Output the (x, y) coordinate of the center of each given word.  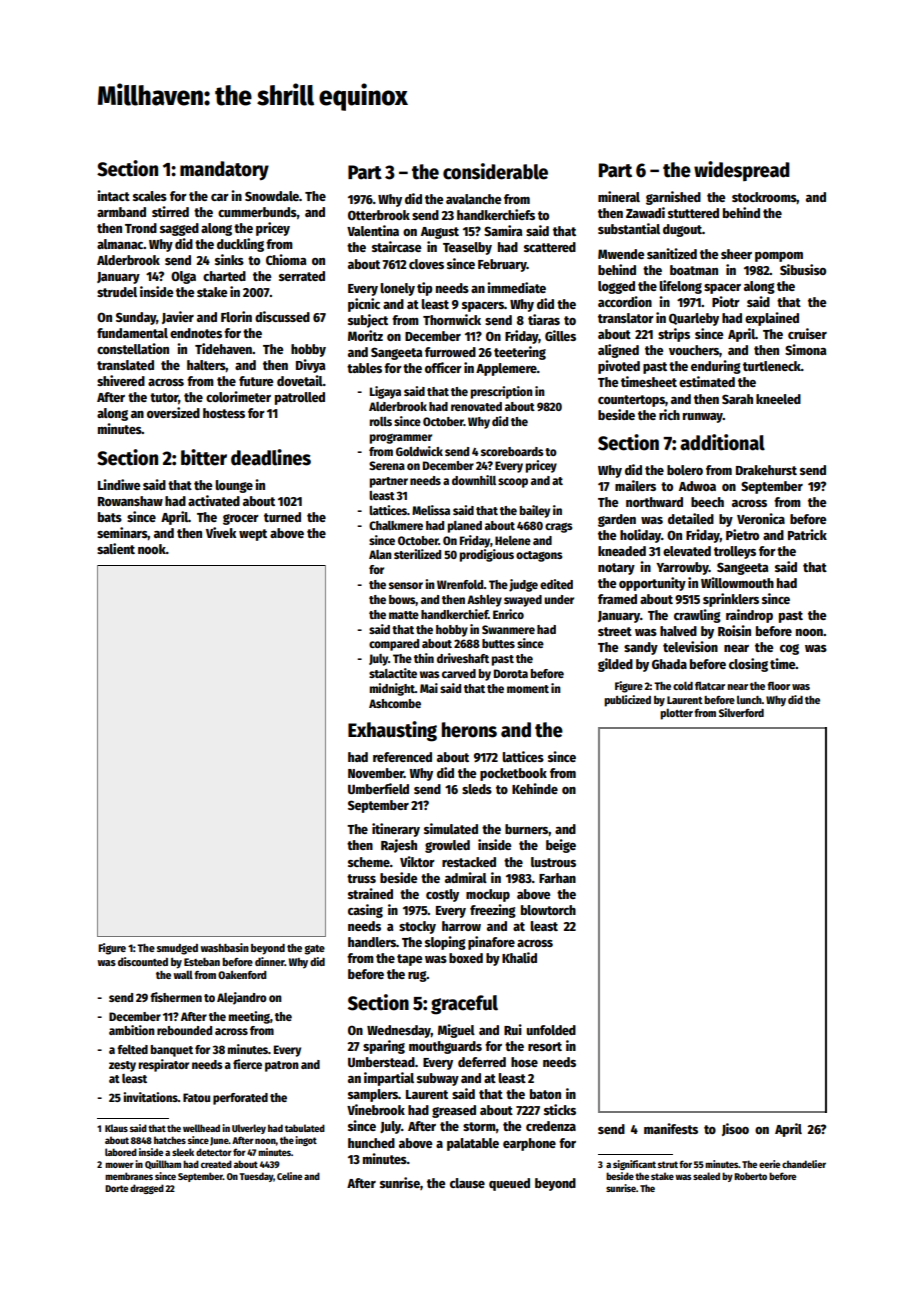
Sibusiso (803, 269)
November (376, 773)
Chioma (286, 259)
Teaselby (467, 248)
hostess (224, 413)
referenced (402, 757)
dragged (147, 1189)
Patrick (807, 534)
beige (561, 846)
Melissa (431, 510)
